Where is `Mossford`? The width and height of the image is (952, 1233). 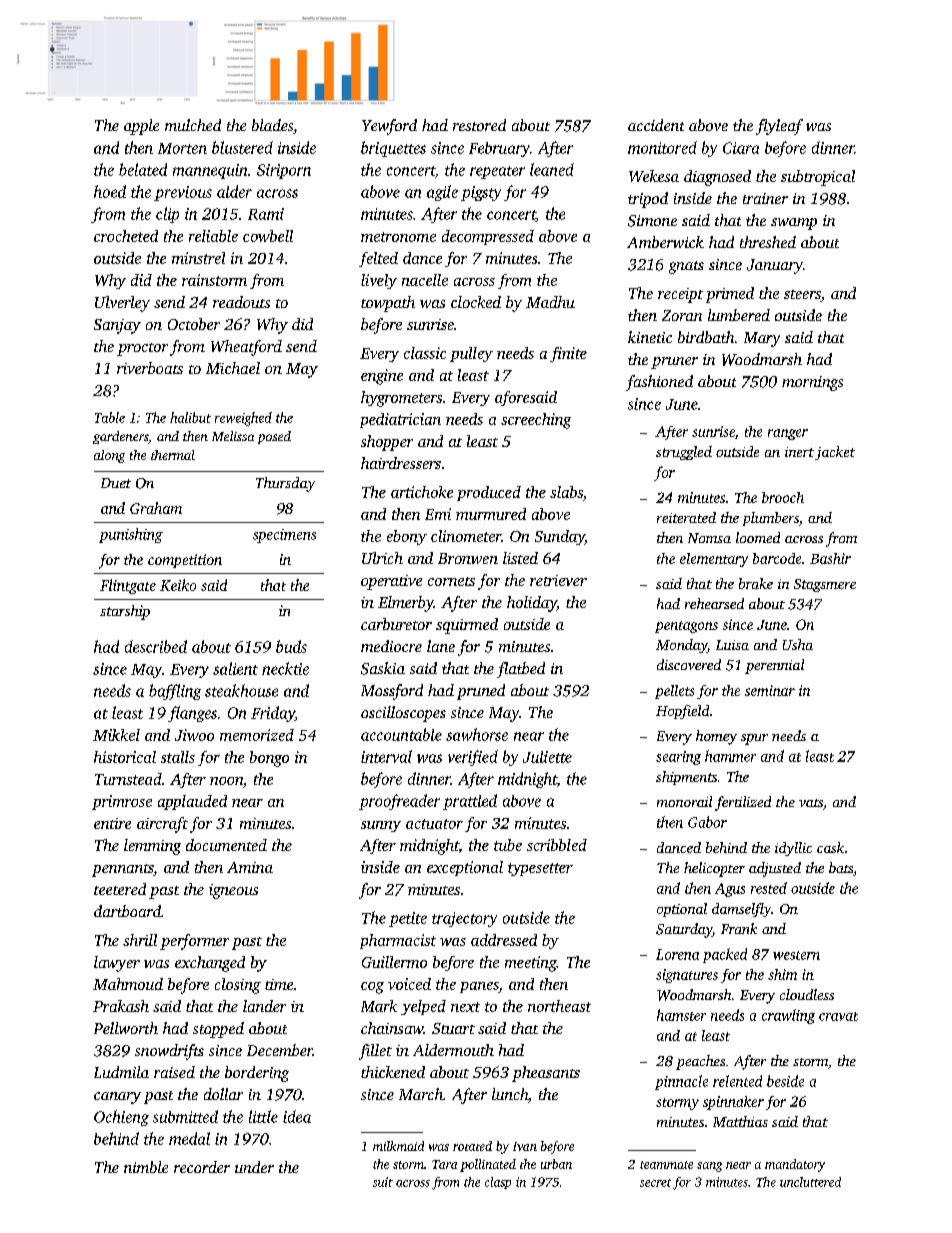 Mossford is located at coordinates (392, 692).
